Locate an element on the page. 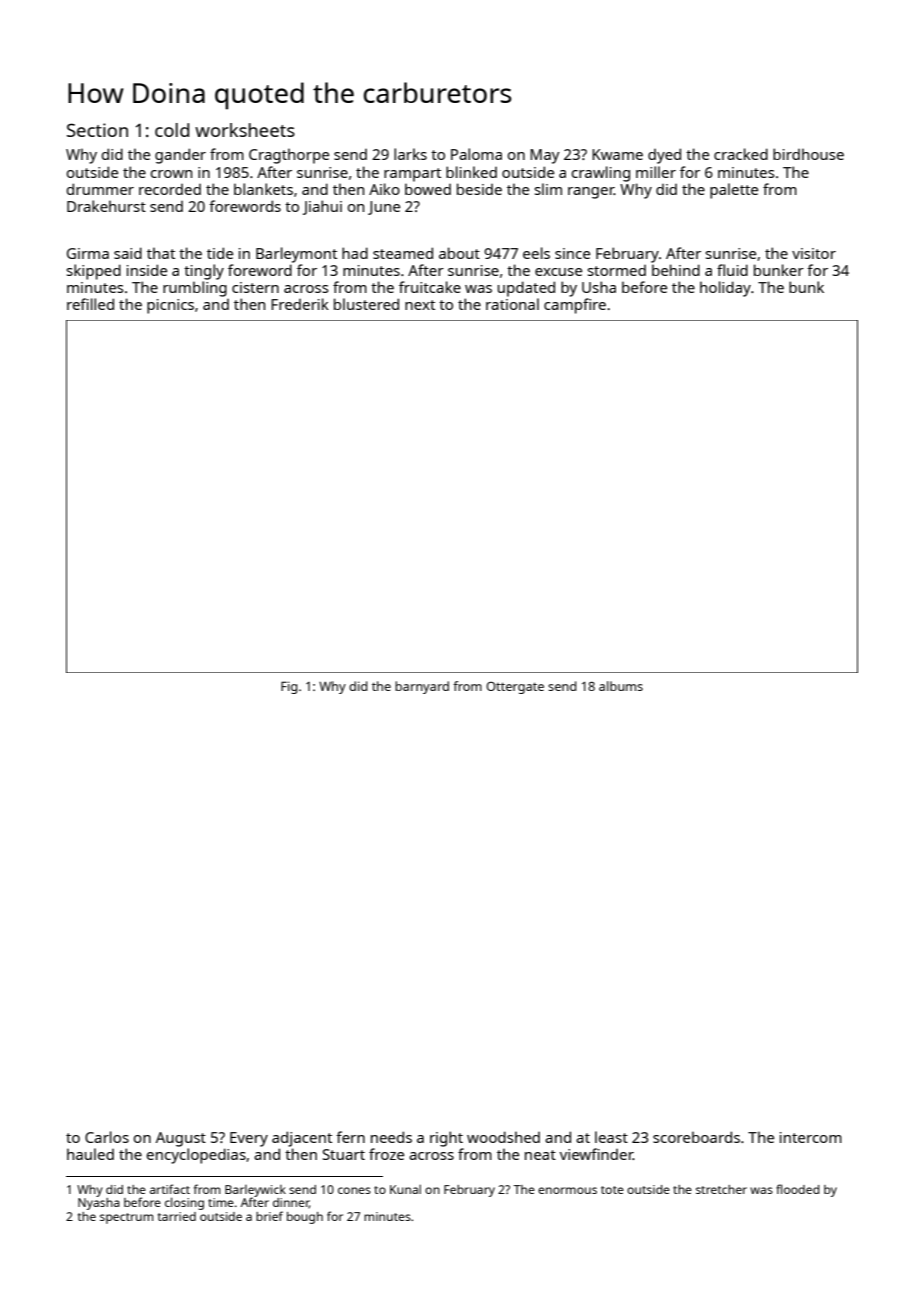  Every is located at coordinates (249, 1139).
